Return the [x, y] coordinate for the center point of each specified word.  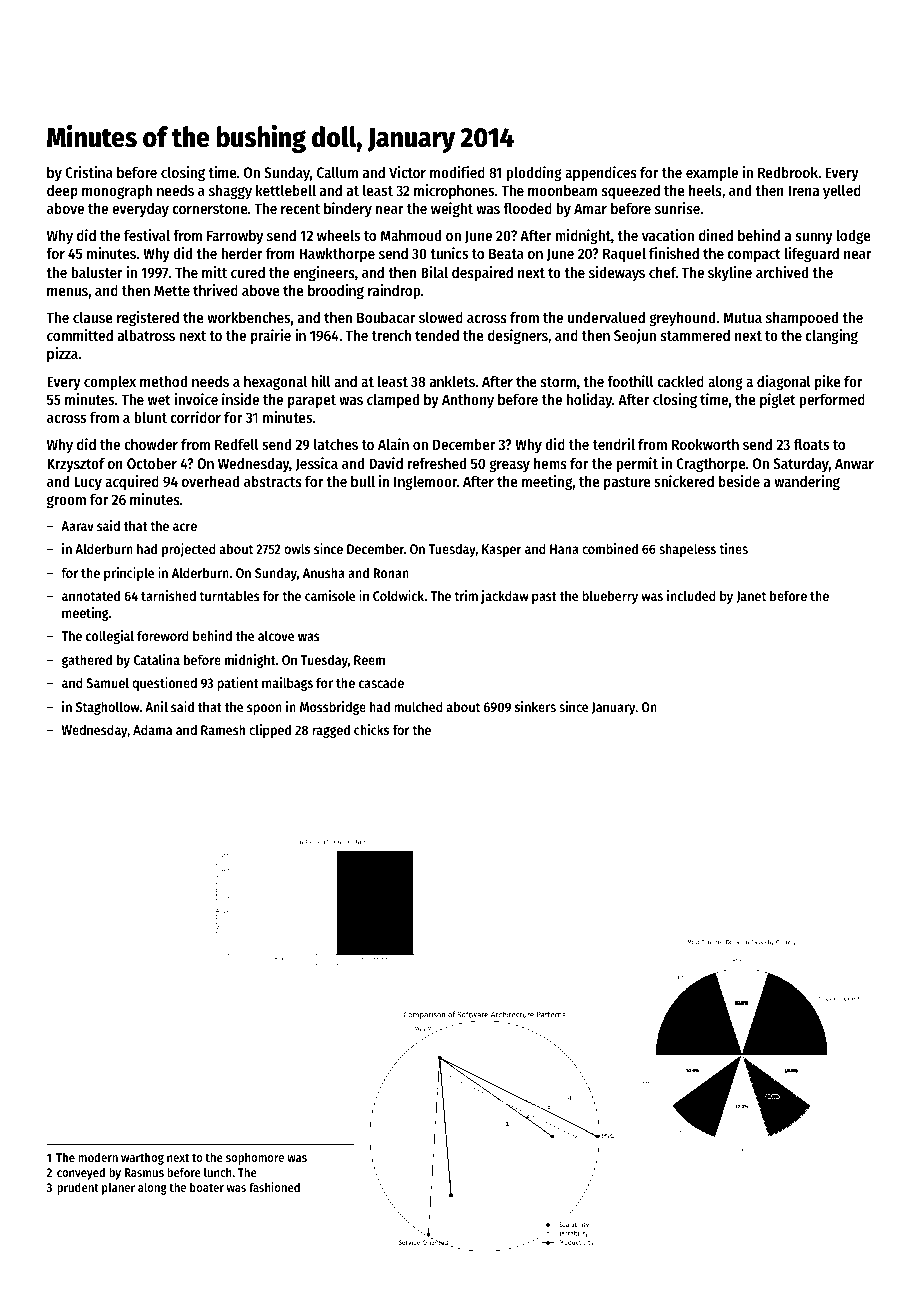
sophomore [255, 1158]
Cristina [89, 172]
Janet [751, 597]
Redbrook [788, 172]
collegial [110, 637]
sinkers [535, 706]
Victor [407, 172]
